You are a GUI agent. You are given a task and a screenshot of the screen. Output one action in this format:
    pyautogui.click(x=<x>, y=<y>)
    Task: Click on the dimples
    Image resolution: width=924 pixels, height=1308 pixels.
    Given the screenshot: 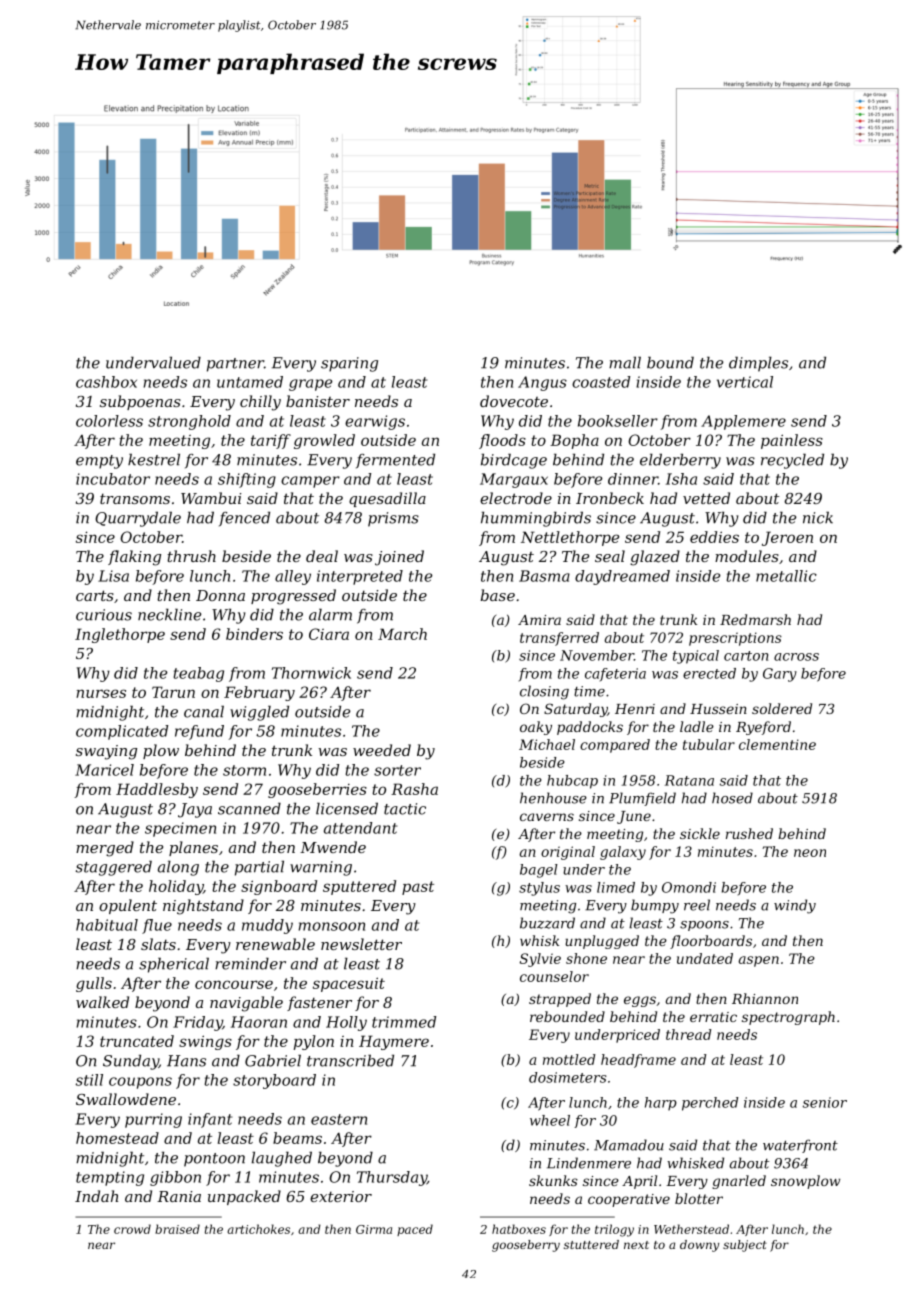 What is the action you would take?
    pyautogui.click(x=758, y=364)
